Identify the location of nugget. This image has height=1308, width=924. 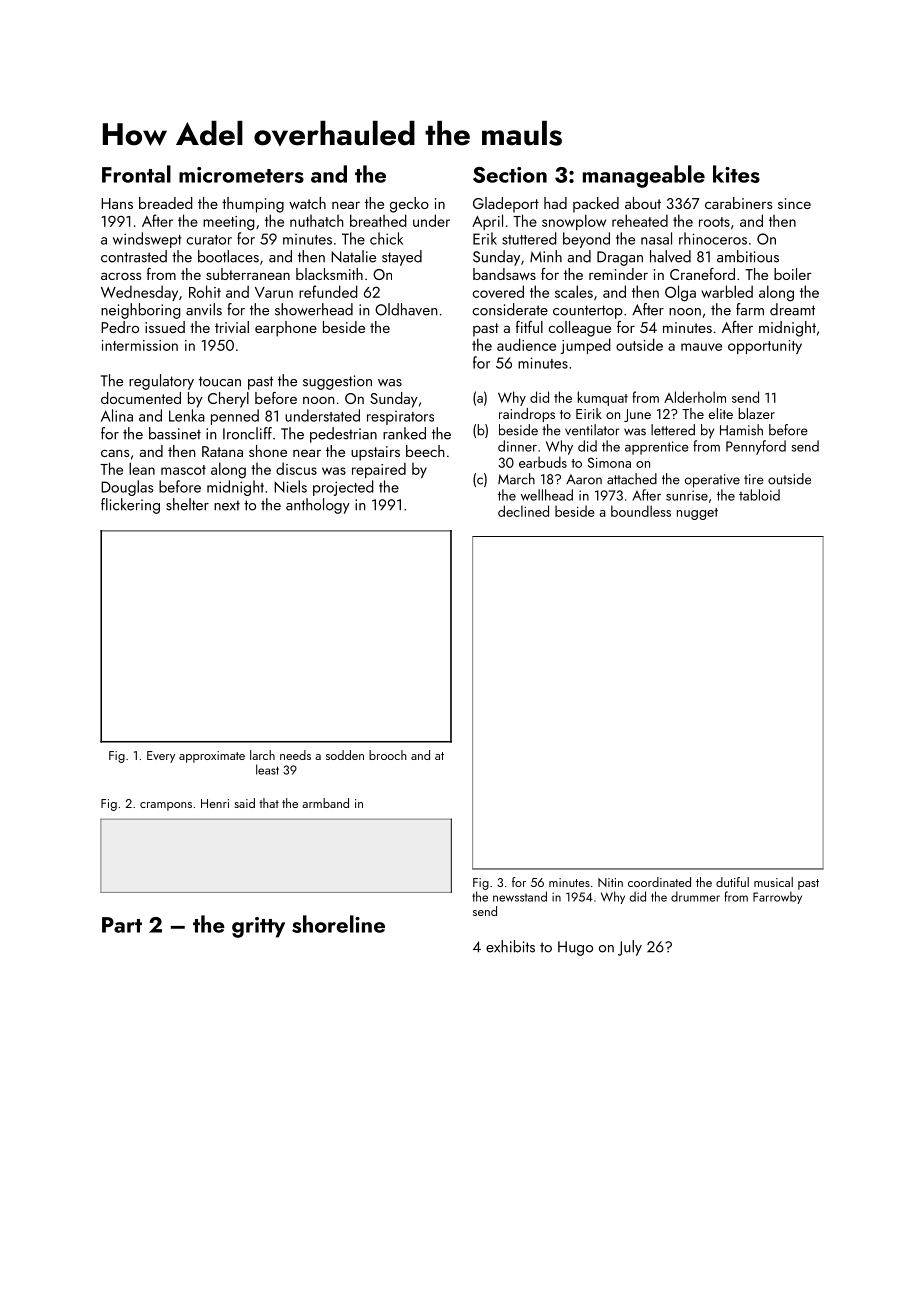
(697, 514).
